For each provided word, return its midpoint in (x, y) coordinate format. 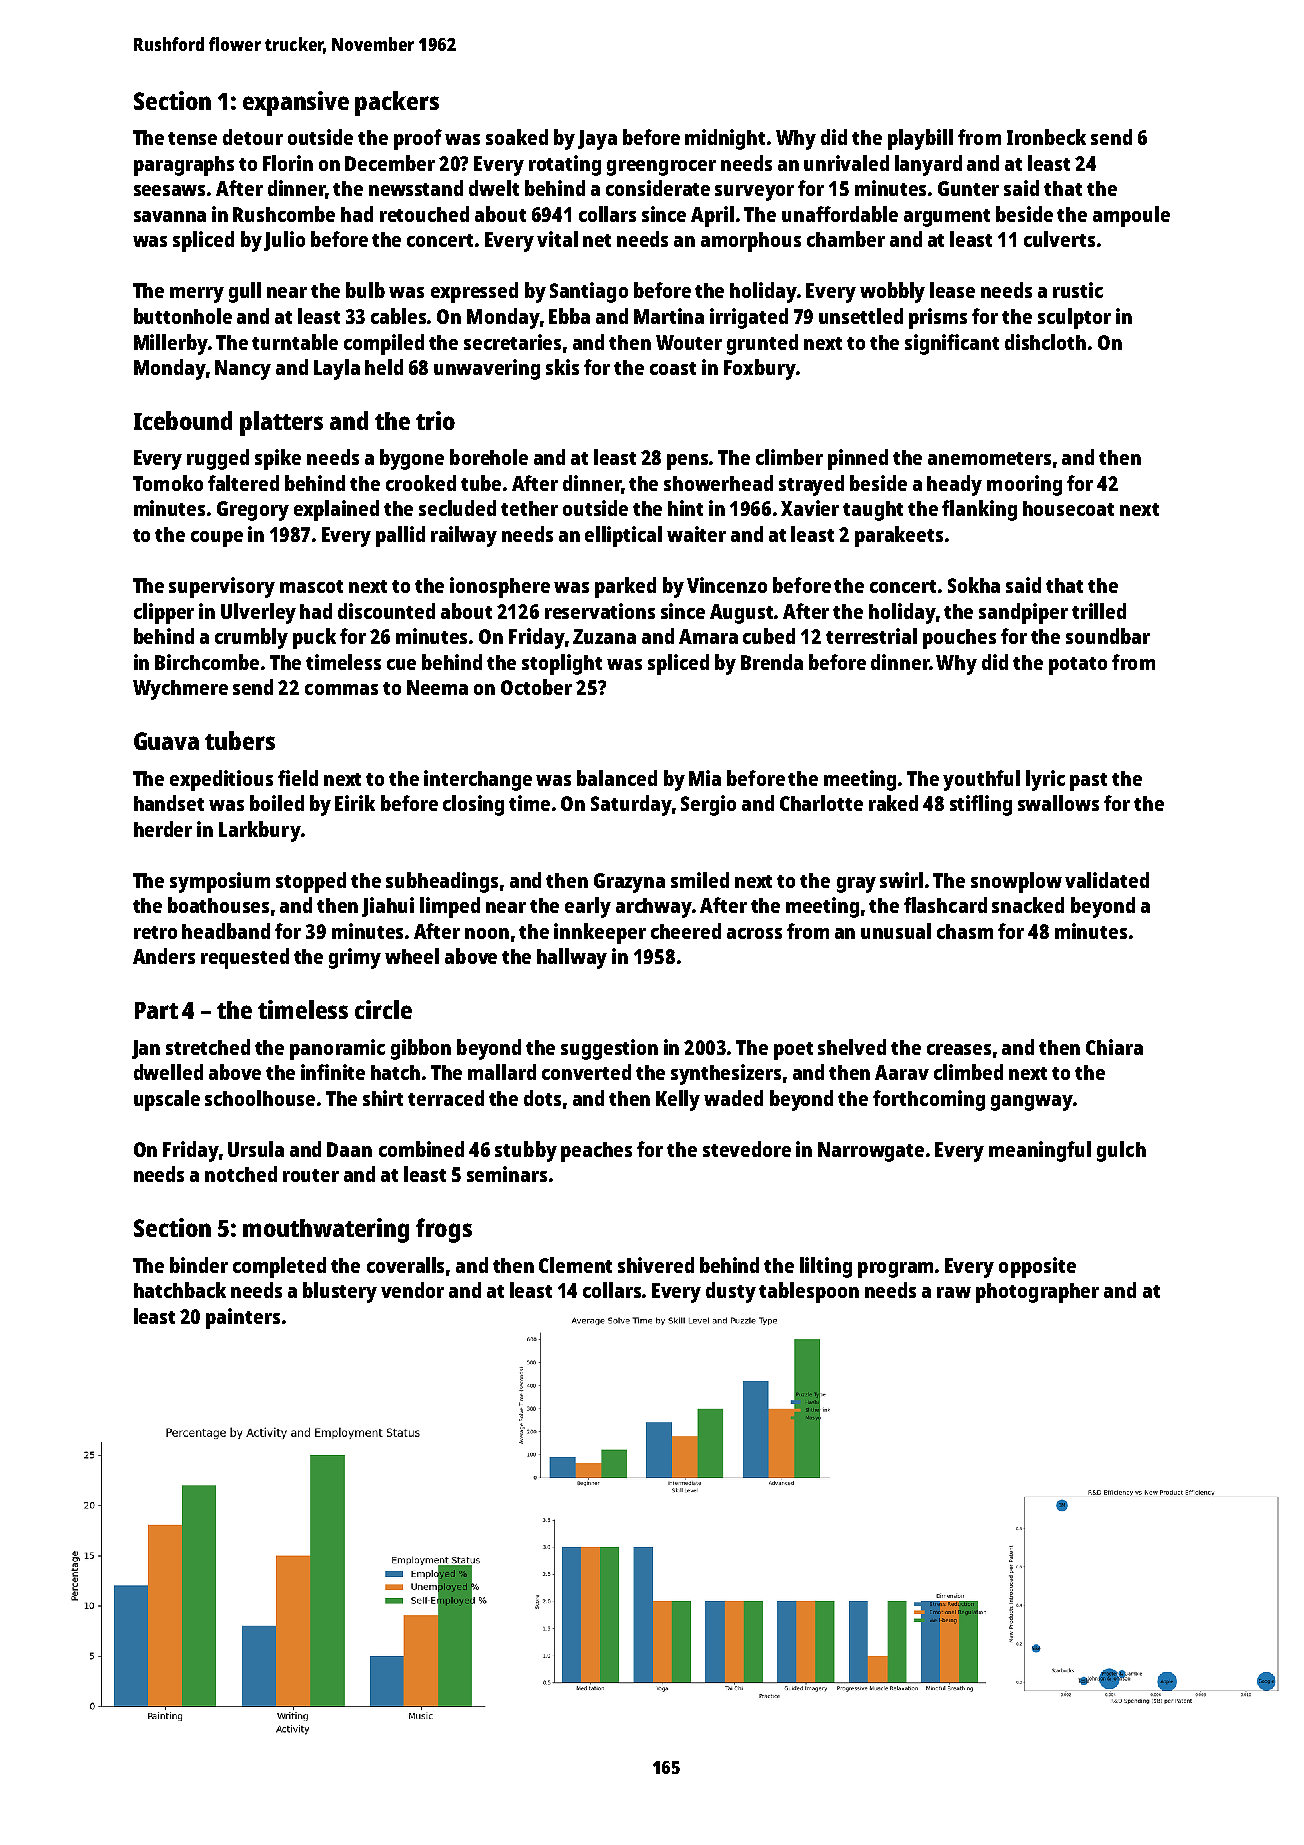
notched (241, 1174)
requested (245, 958)
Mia (705, 778)
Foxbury (760, 369)
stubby (526, 1151)
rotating (565, 165)
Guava (166, 741)
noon (487, 933)
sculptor (1074, 318)
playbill (920, 139)
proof (418, 139)
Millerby (171, 344)
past (1088, 782)
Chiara (1114, 1047)
